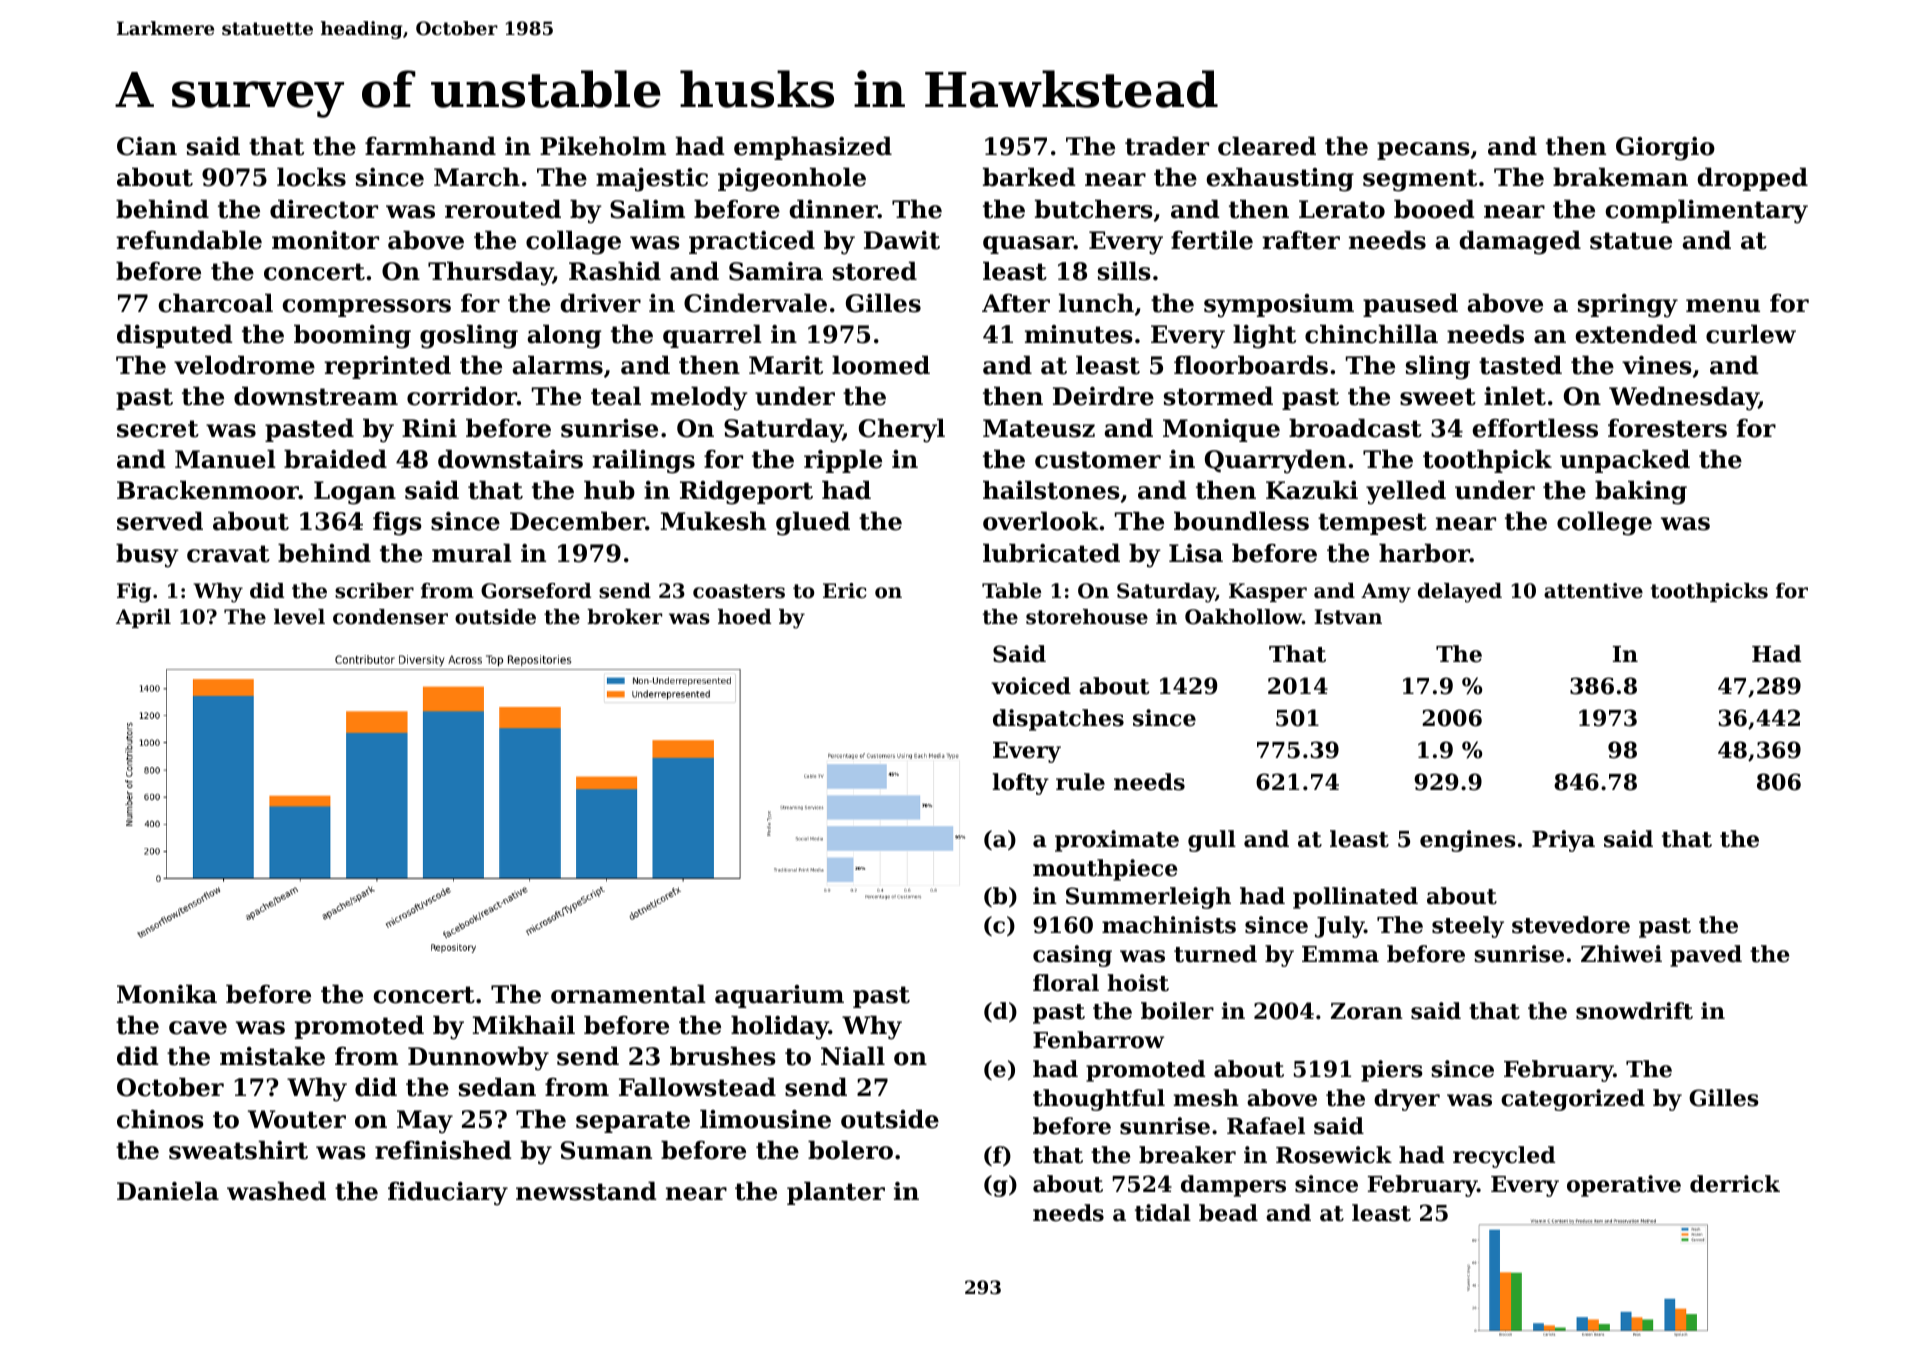 The image size is (1928, 1363). I want to click on condenser, so click(390, 617).
